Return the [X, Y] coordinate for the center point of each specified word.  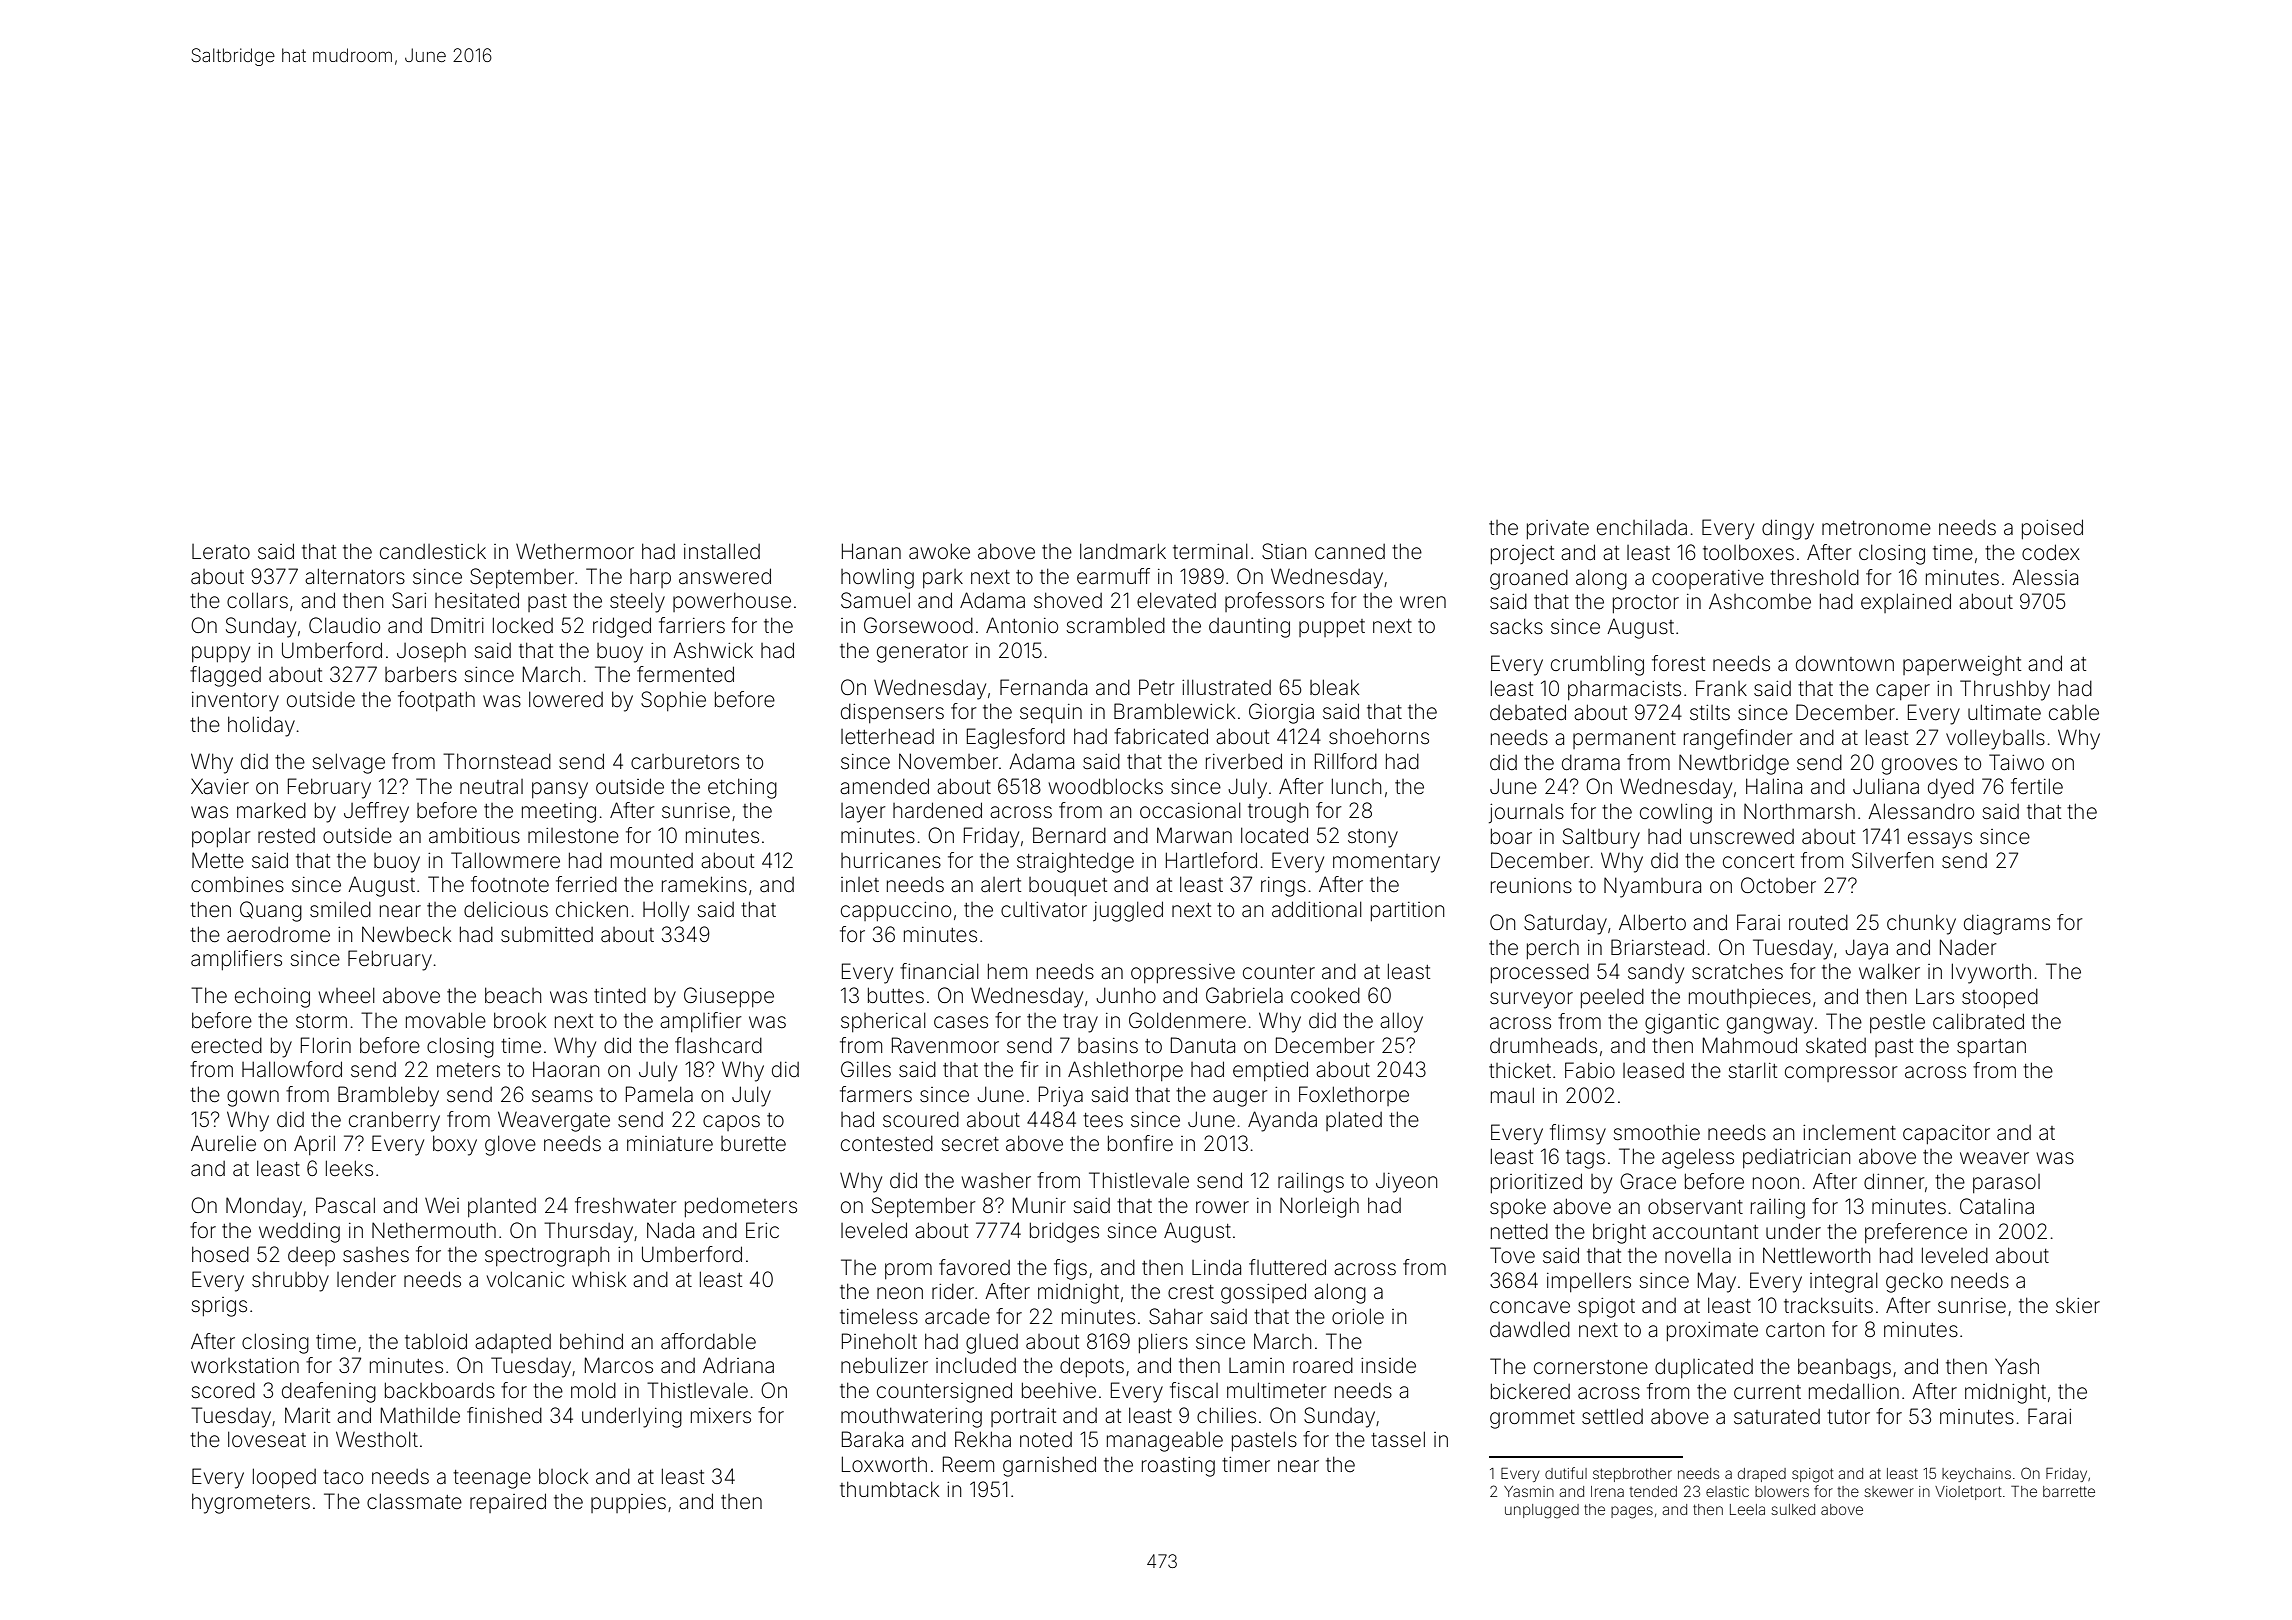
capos [731, 1123]
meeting [559, 813]
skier [2078, 1305]
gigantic [1682, 1024]
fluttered [1287, 1267]
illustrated [1226, 687]
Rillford [1346, 761]
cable [2074, 712]
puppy [221, 654]
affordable [708, 1341]
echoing [272, 997]
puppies [628, 1503]
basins [1108, 1045]
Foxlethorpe [1354, 1096]
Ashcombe [1760, 601]
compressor [1841, 1074]
